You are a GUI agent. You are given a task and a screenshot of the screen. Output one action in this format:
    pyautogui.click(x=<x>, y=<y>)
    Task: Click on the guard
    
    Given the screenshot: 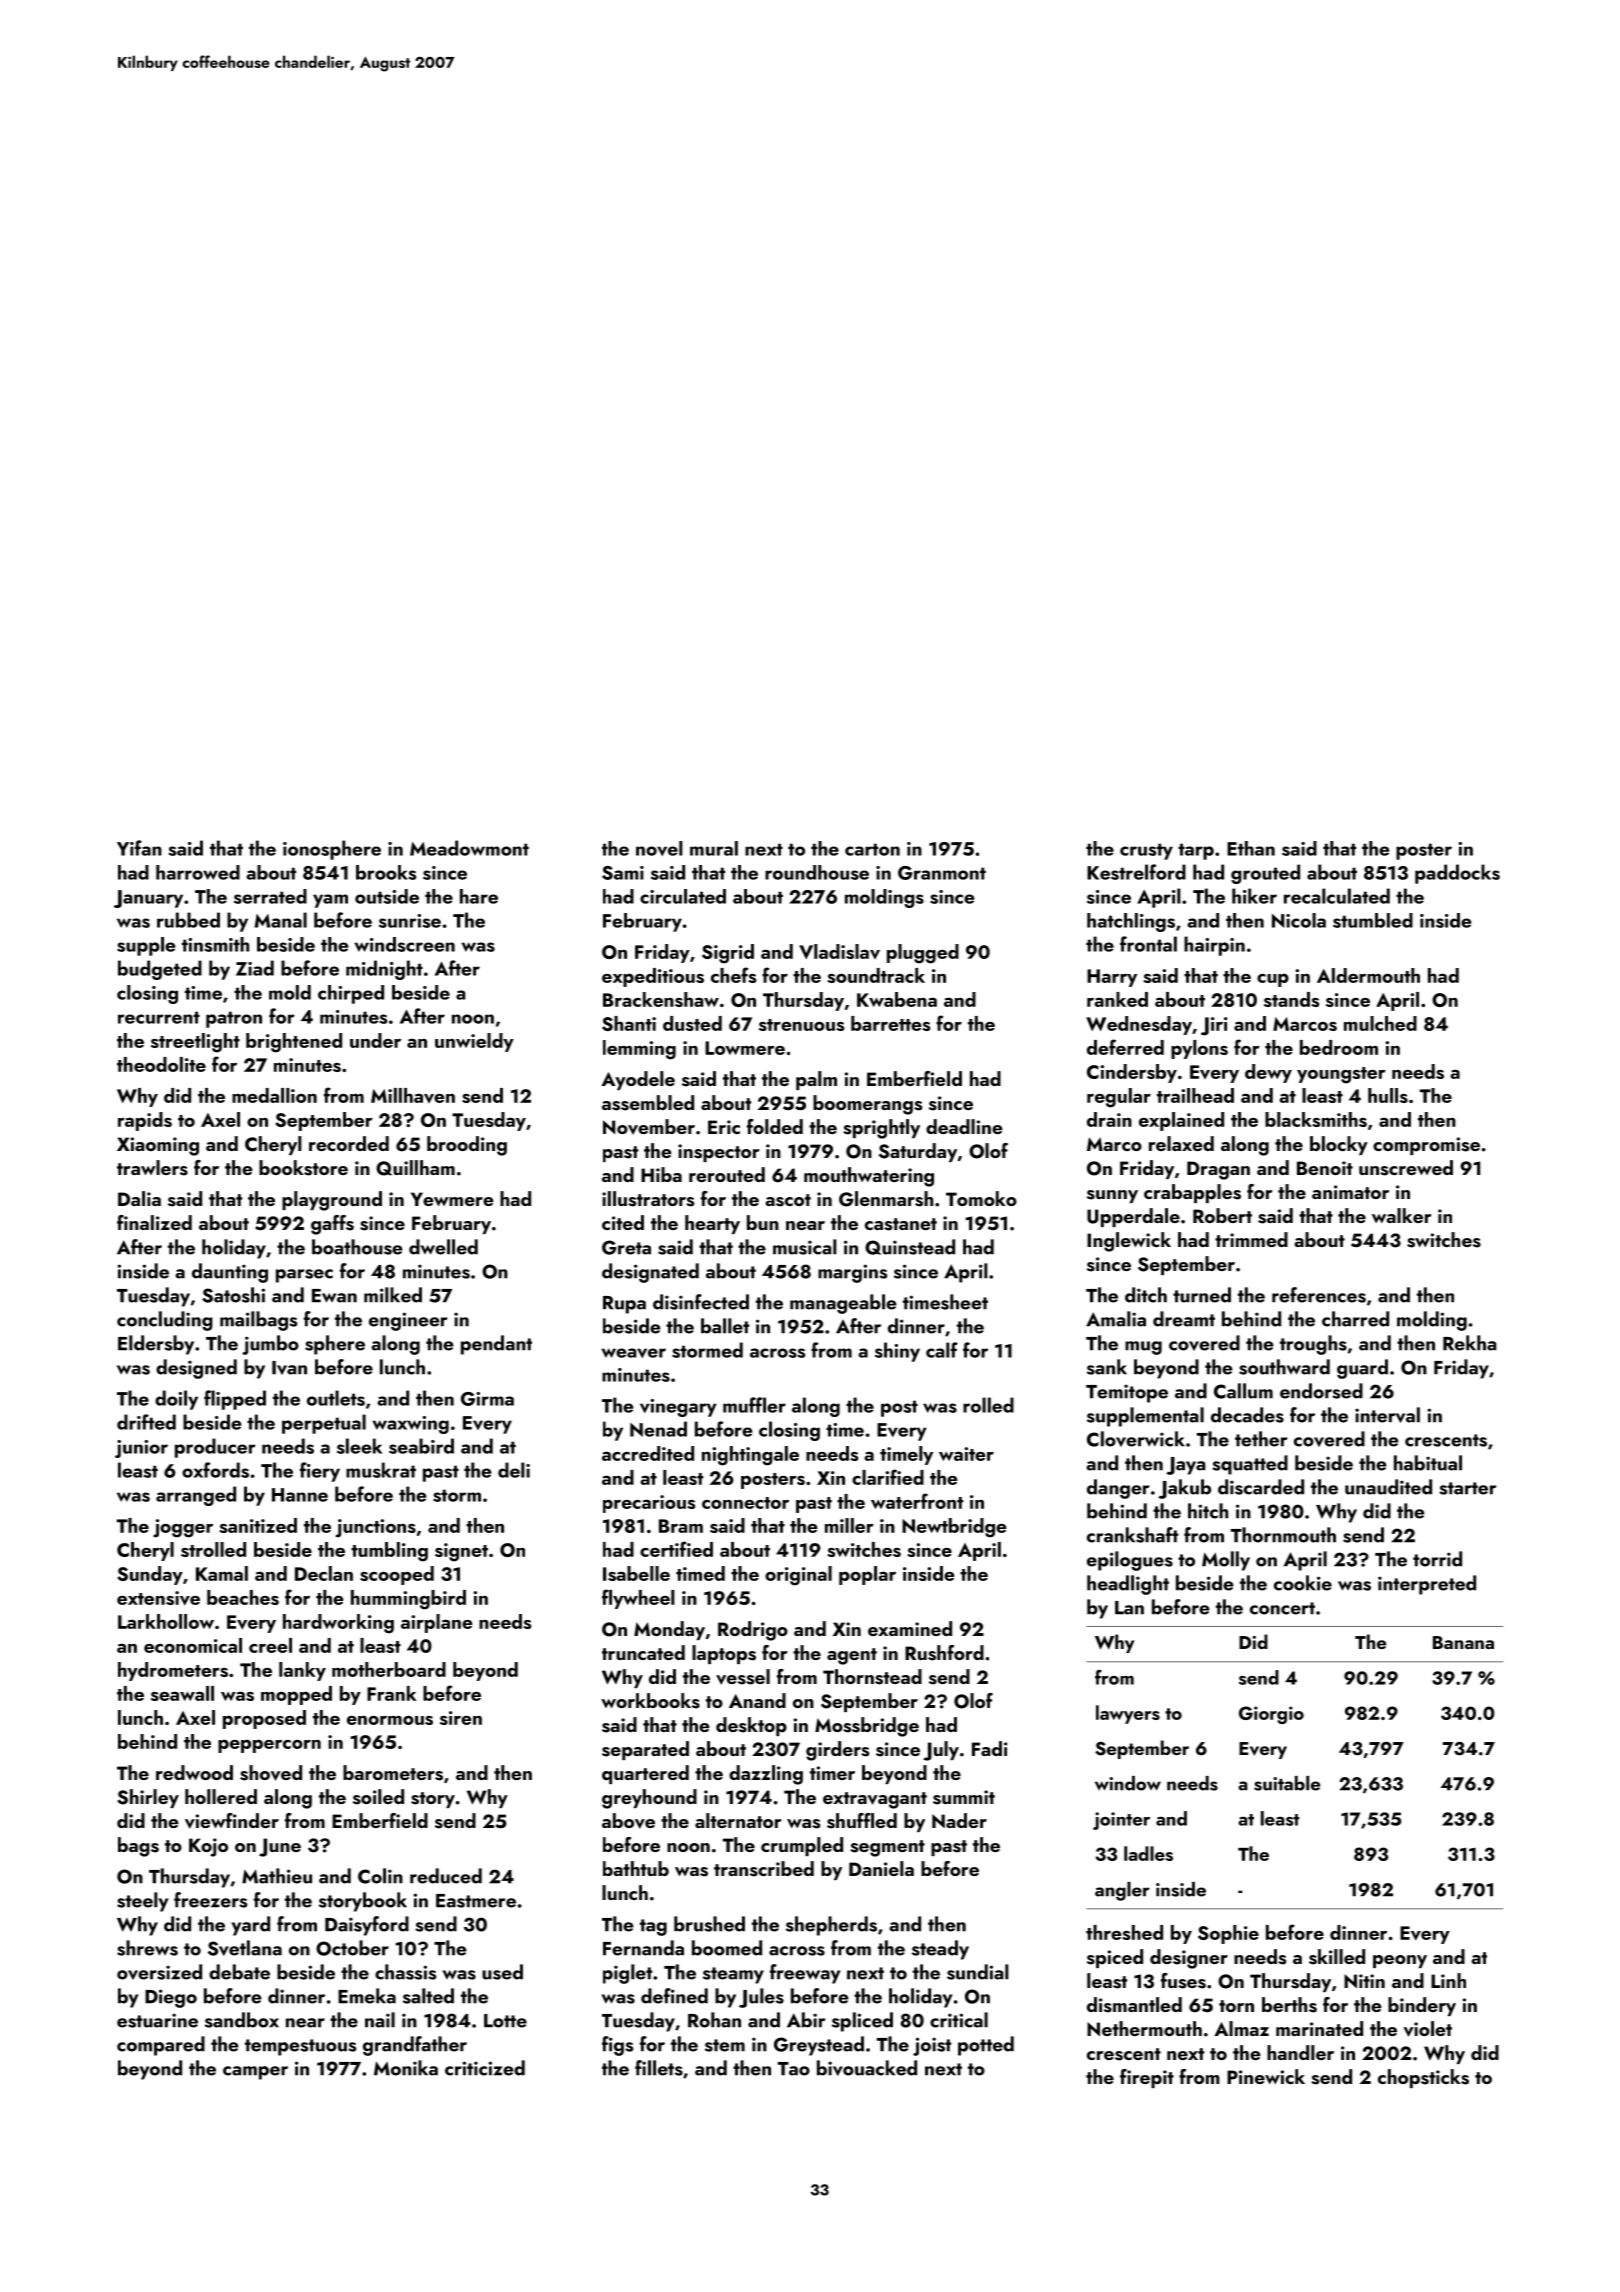 What is the action you would take?
    pyautogui.click(x=1362, y=1369)
